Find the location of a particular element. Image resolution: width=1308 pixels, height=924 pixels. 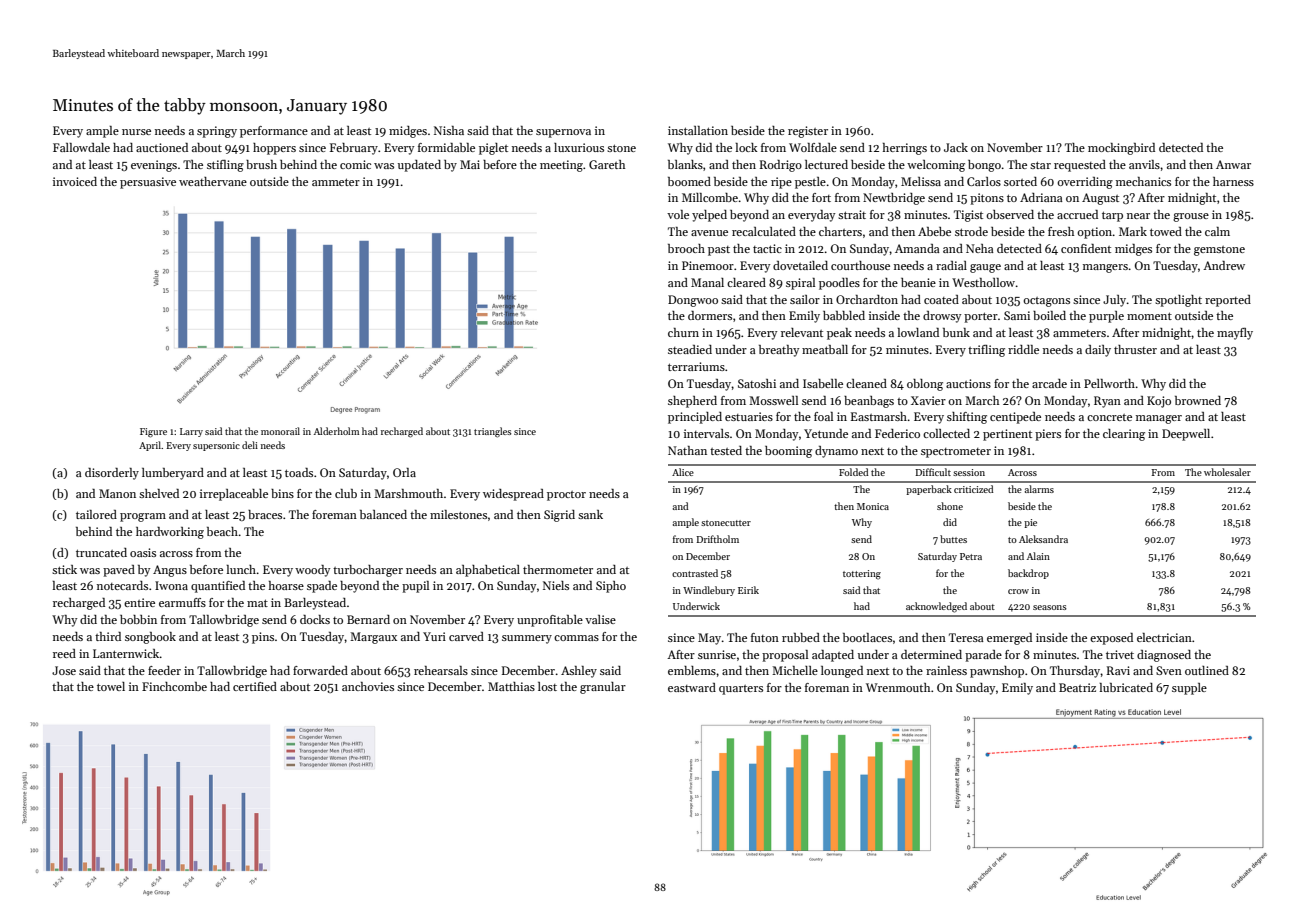

forwarded is located at coordinates (320, 670).
